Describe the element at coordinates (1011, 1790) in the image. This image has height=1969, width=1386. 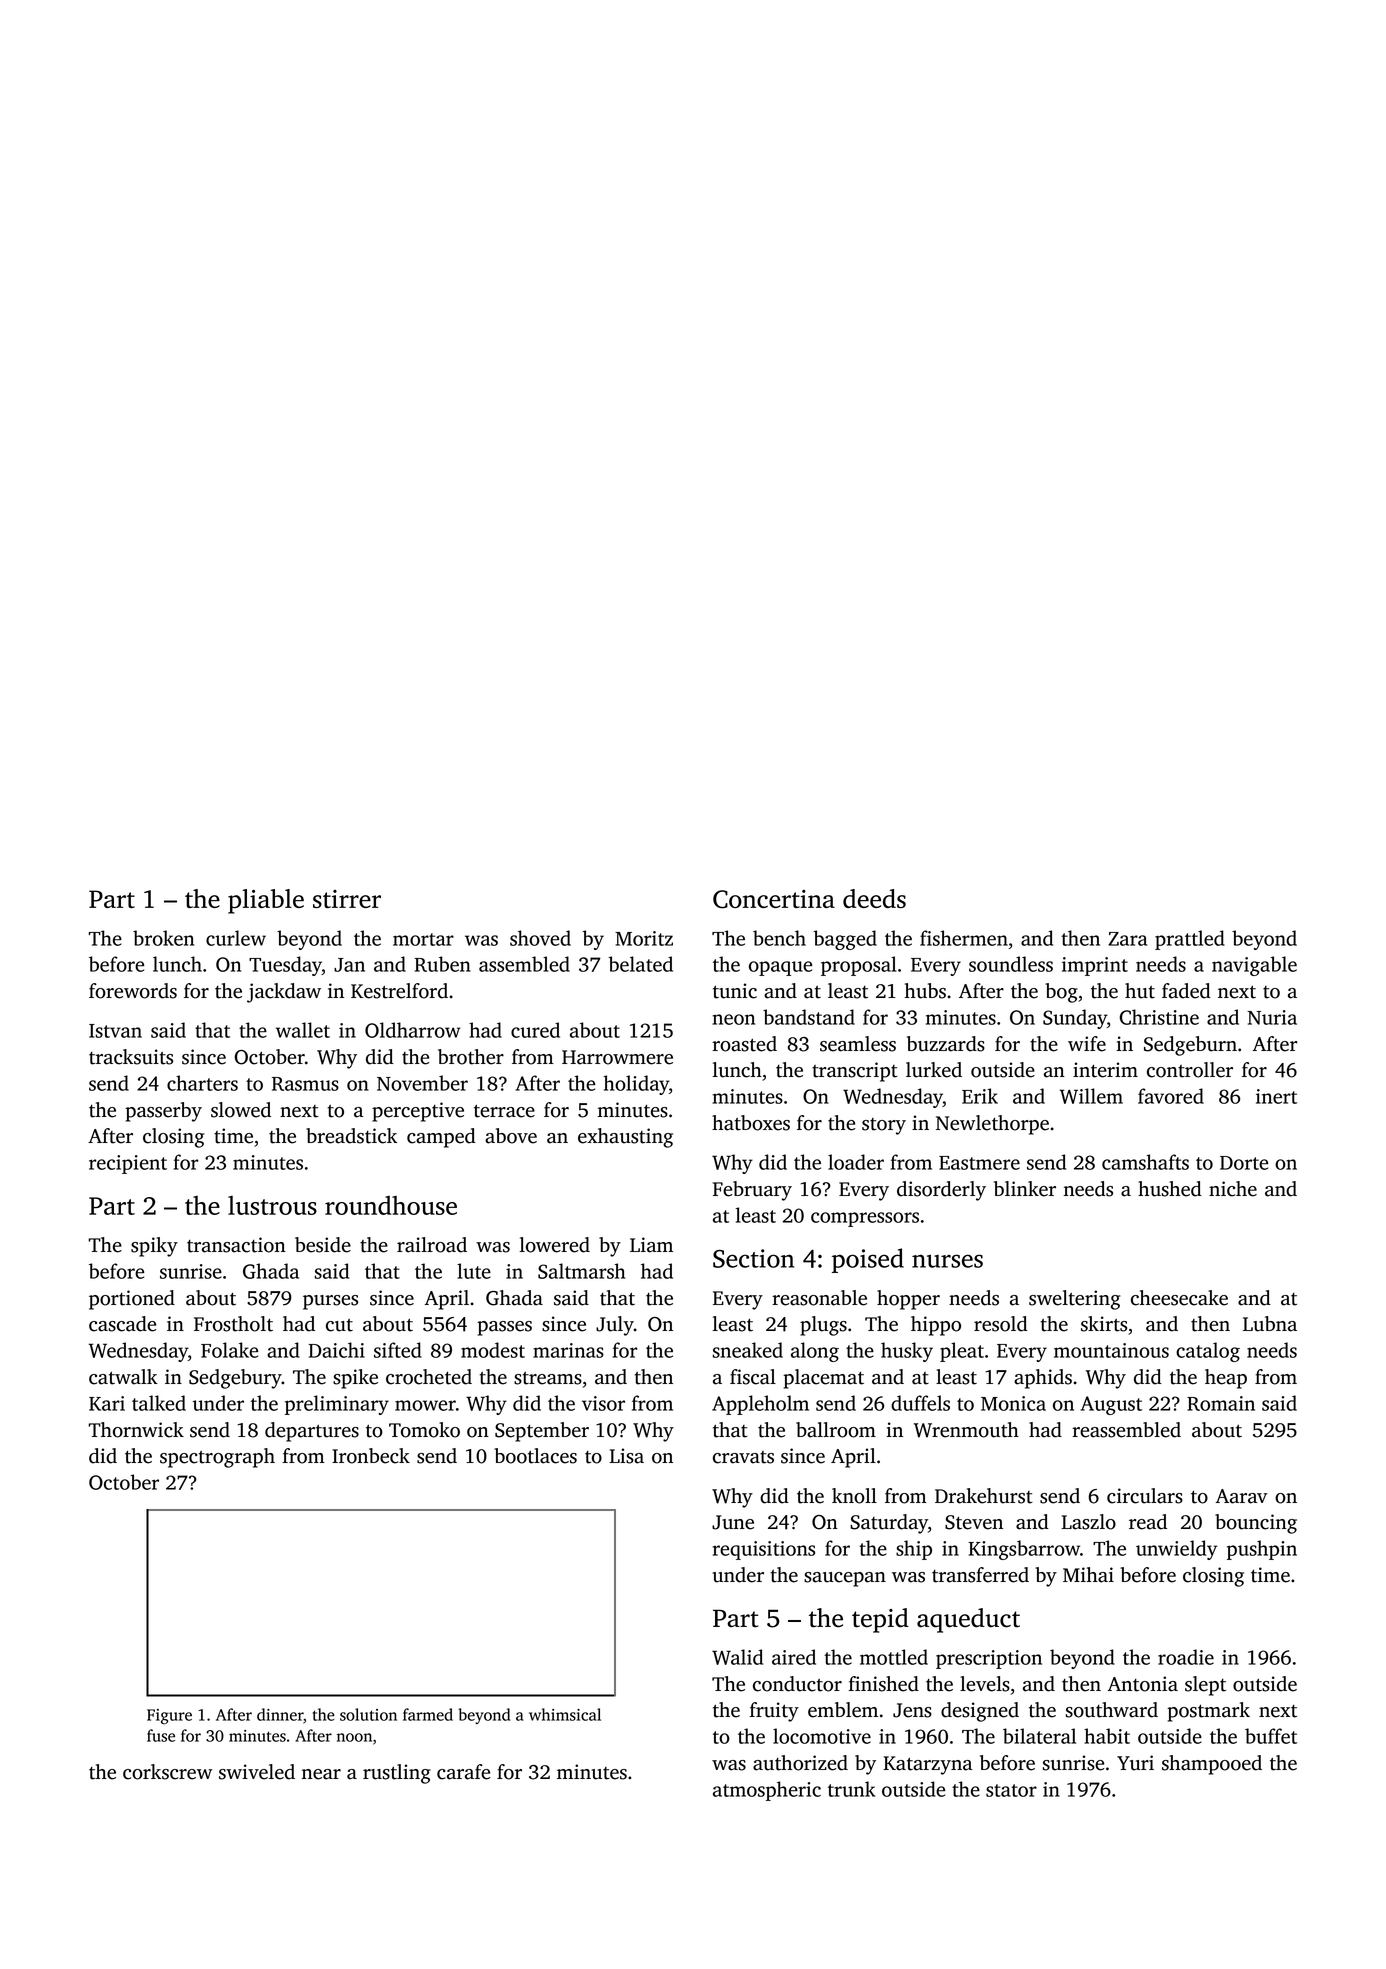
I see `stator` at that location.
